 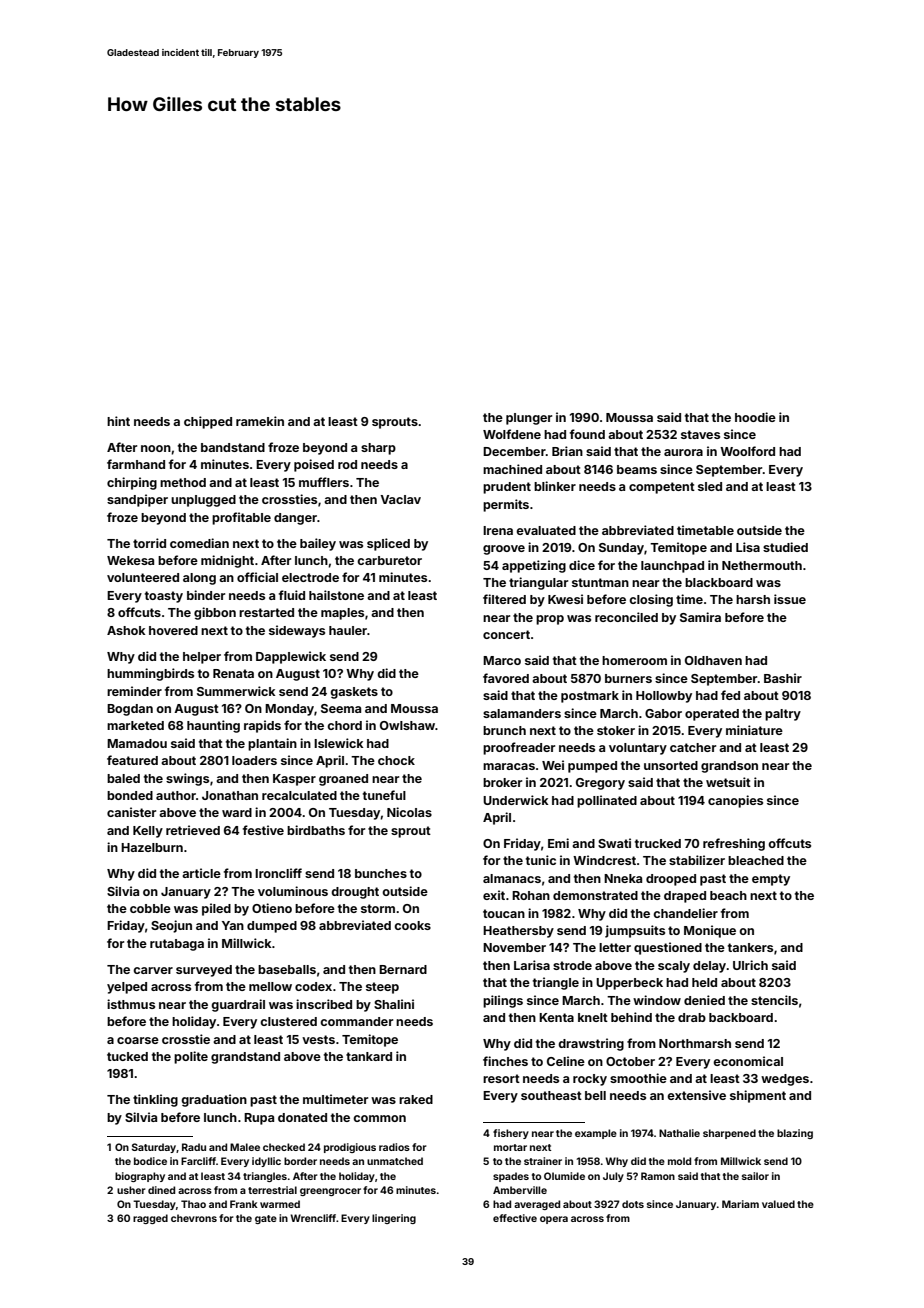 I want to click on tankers, so click(x=750, y=947).
